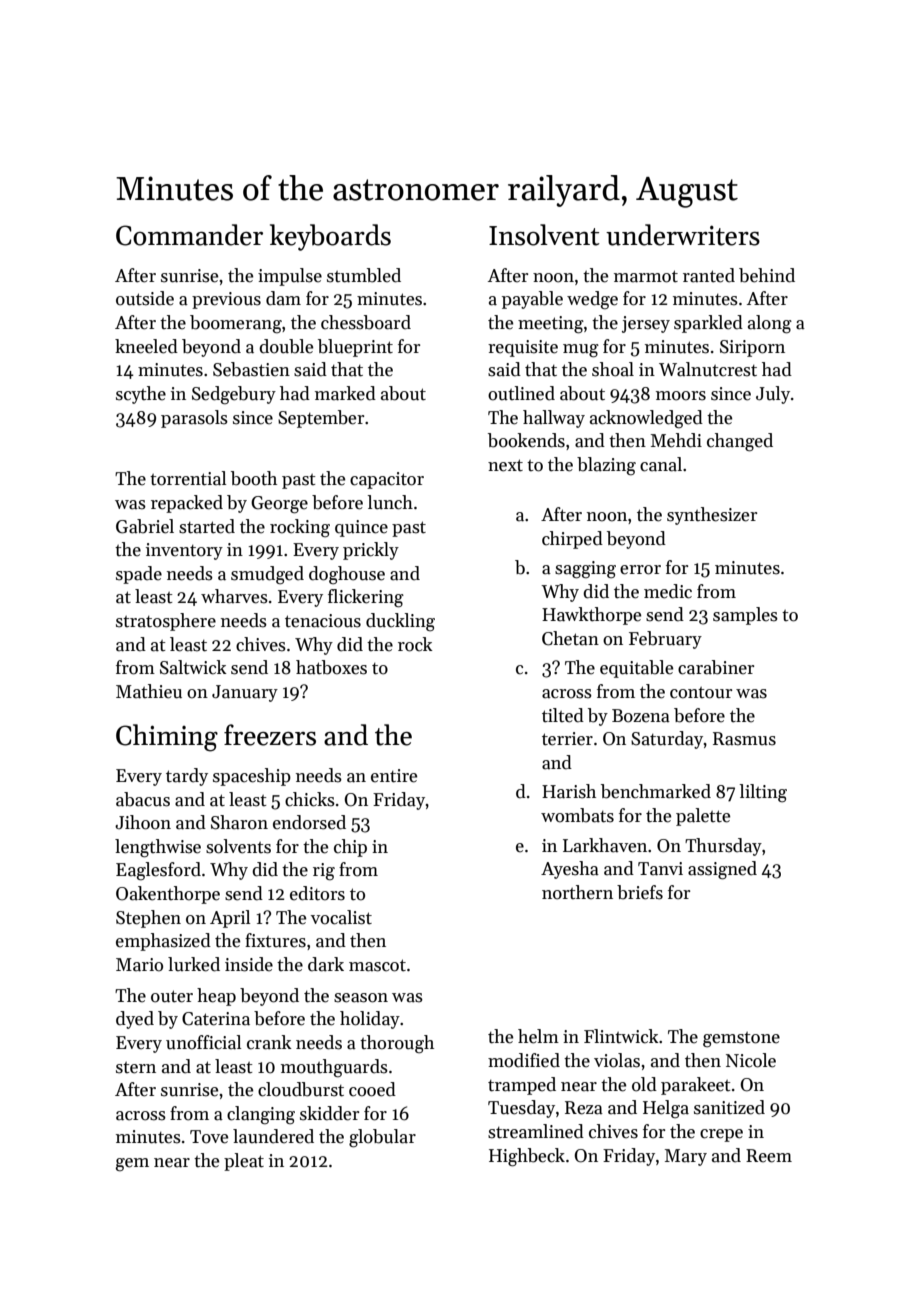 The height and width of the document is (1311, 924). I want to click on boomerang, so click(236, 324).
